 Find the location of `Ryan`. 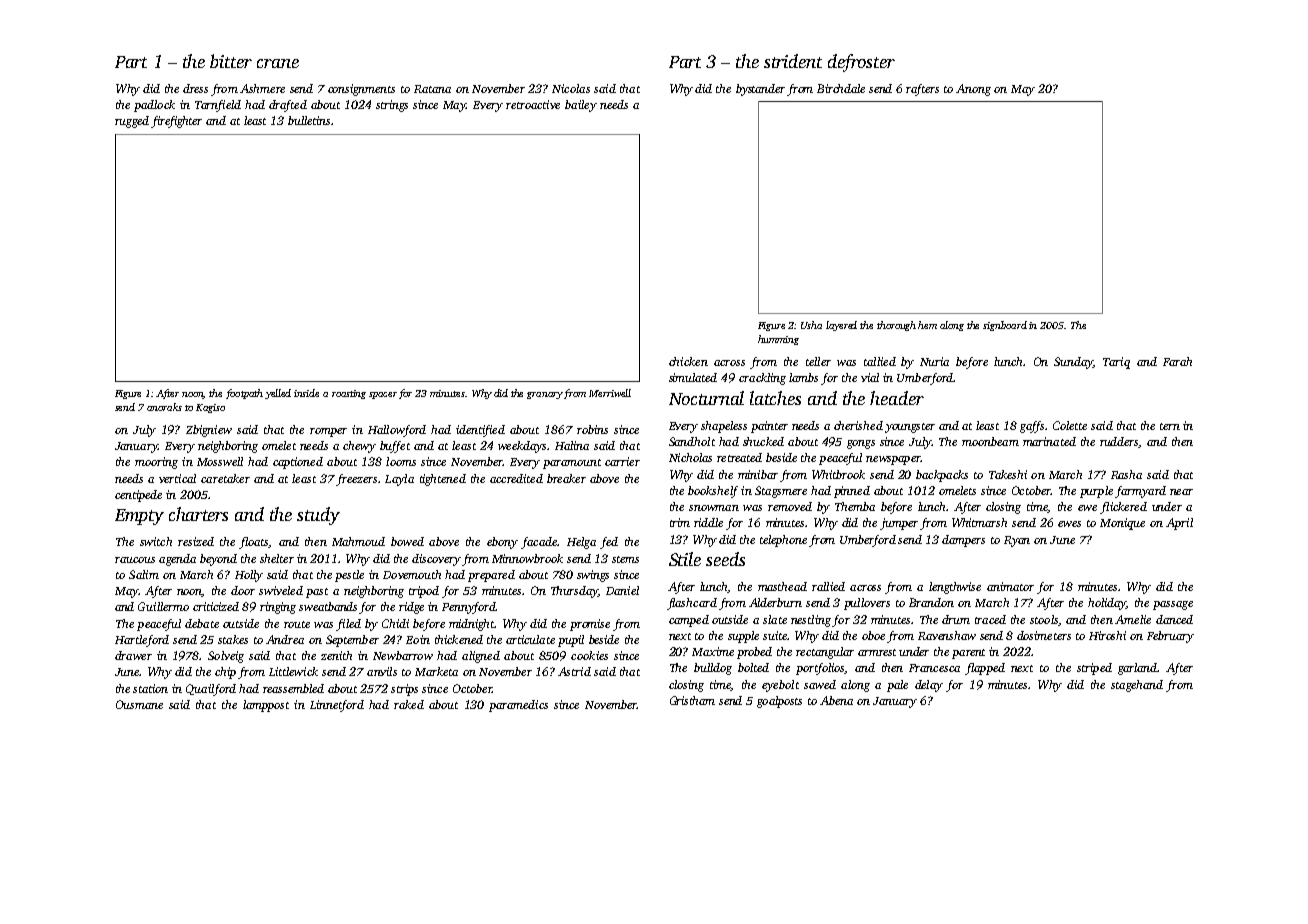

Ryan is located at coordinates (1017, 541).
